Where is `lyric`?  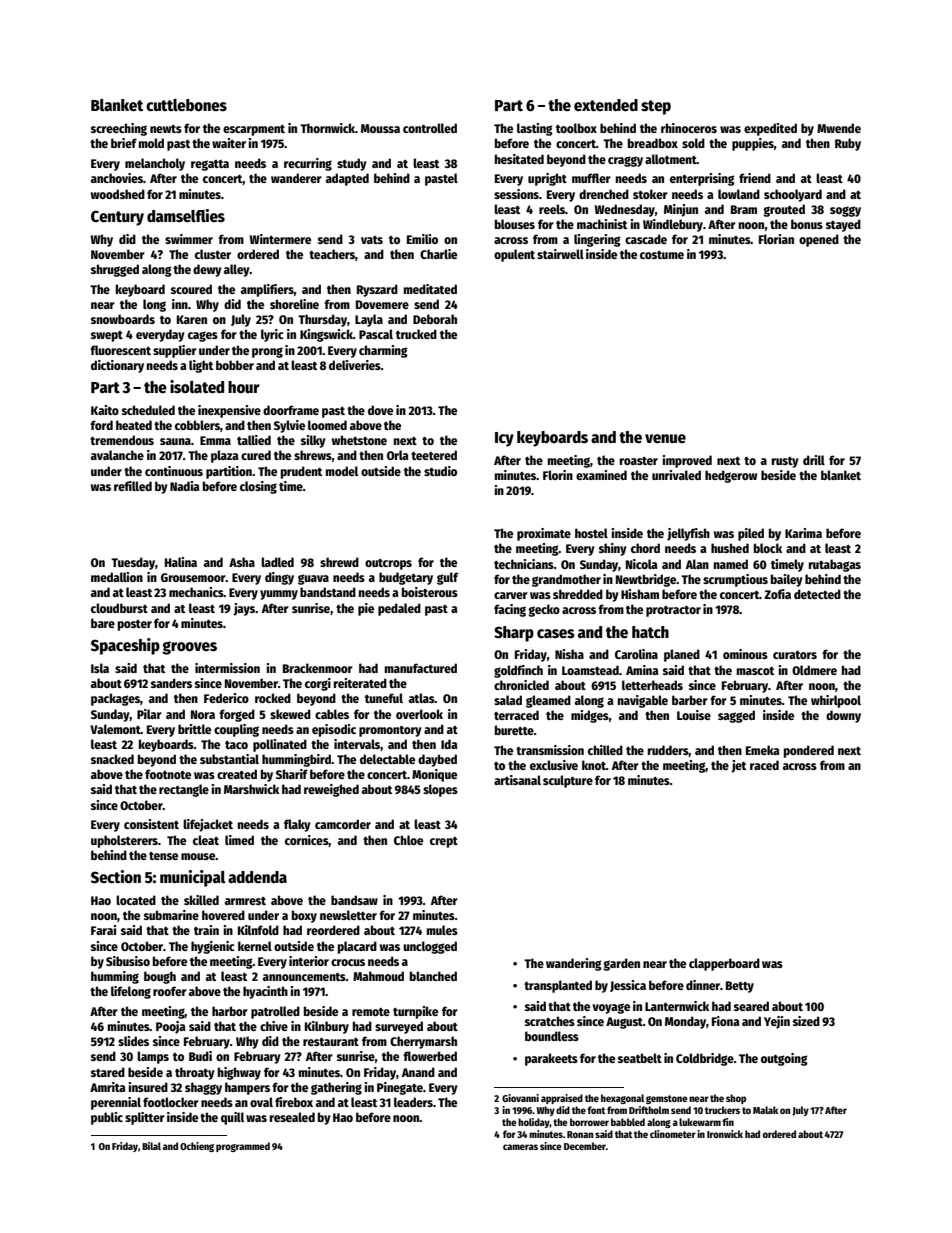
lyric is located at coordinates (272, 335).
